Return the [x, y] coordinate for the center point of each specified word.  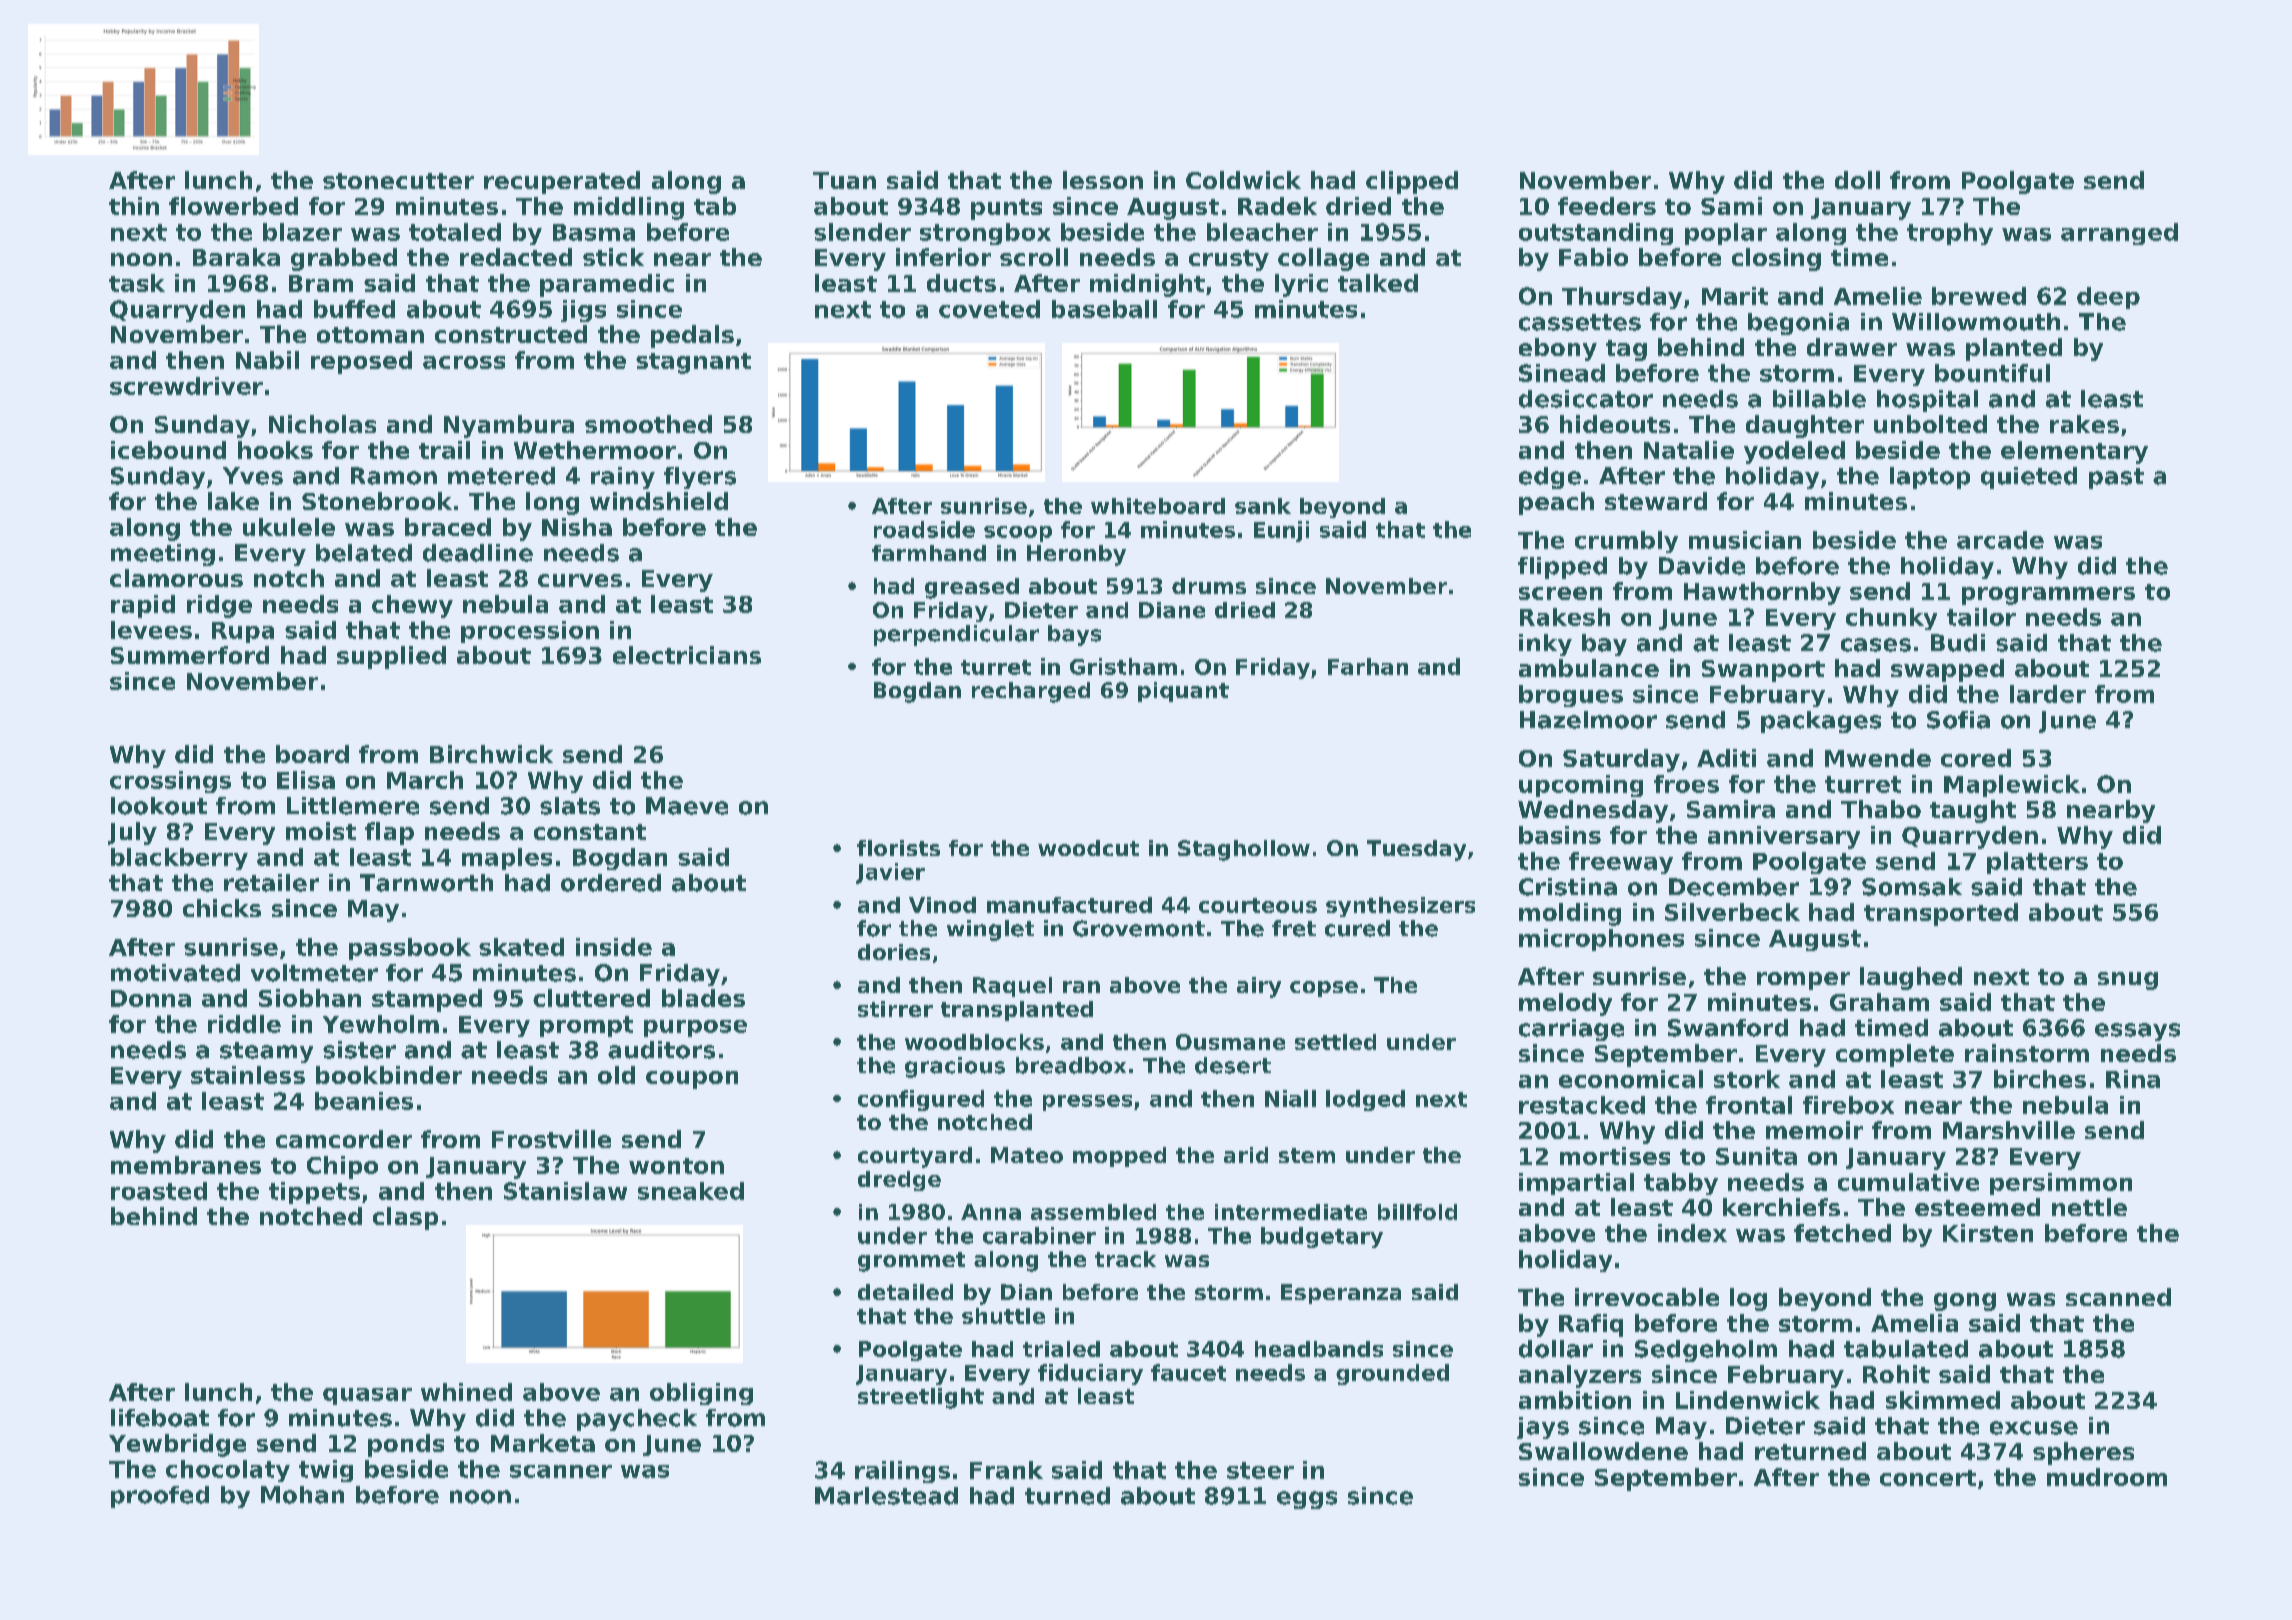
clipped [1412, 182]
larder [2048, 694]
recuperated [562, 182]
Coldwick [1243, 180]
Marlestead [886, 1496]
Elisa [306, 780]
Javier [890, 873]
